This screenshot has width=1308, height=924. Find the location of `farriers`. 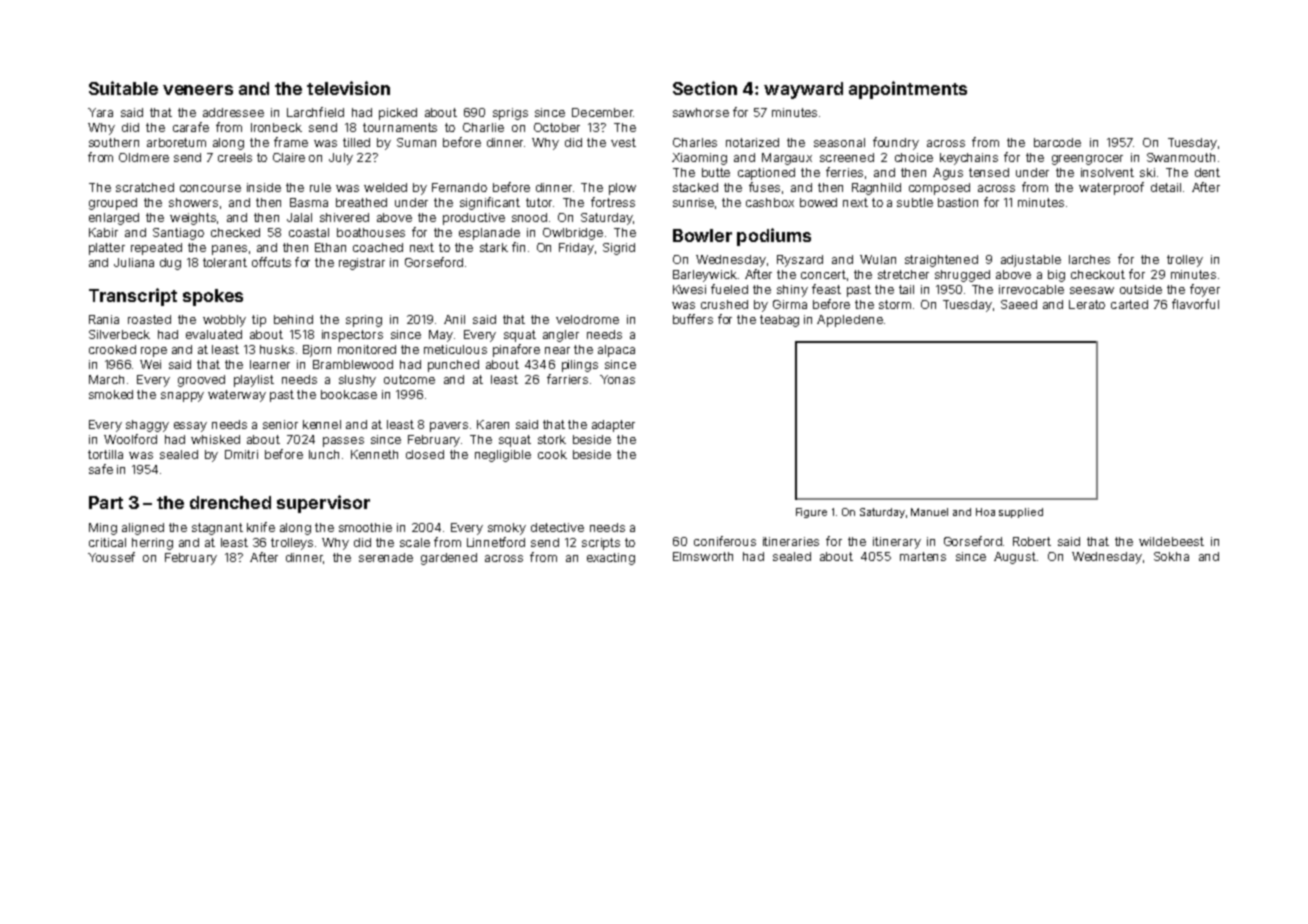

farriers is located at coordinates (567, 379).
